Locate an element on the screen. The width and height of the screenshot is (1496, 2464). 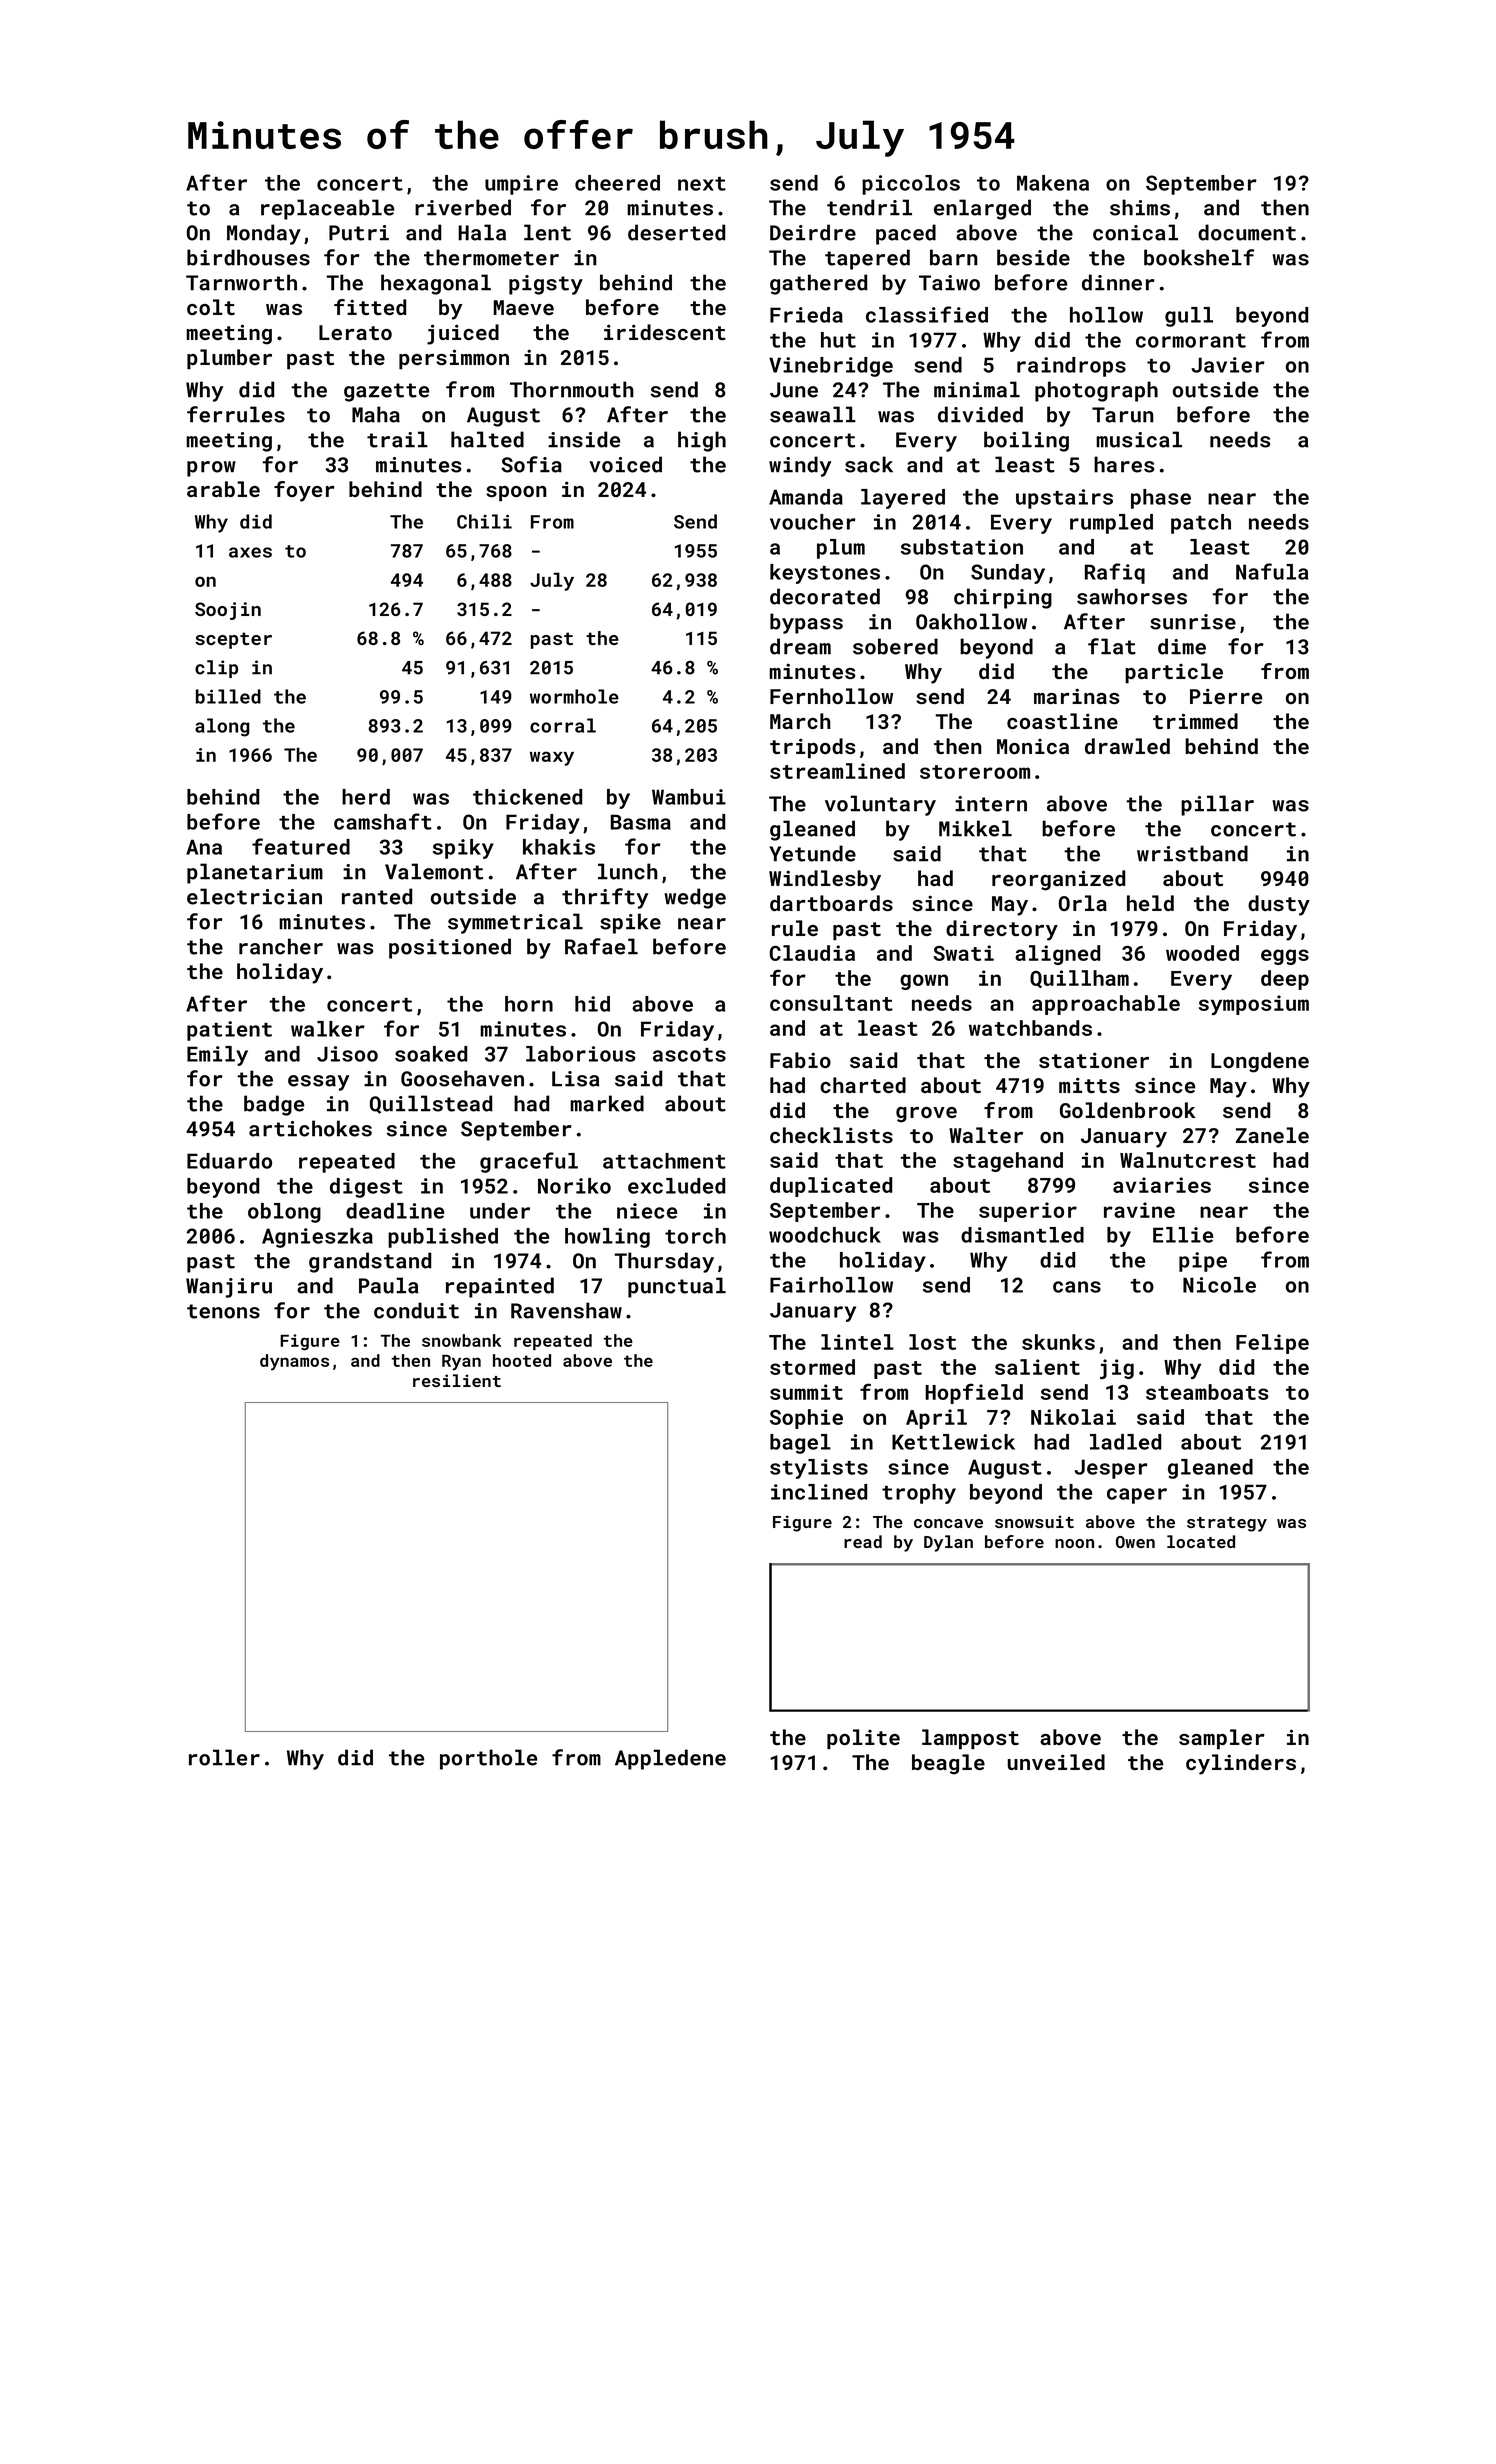
Rafiq is located at coordinates (1115, 573).
